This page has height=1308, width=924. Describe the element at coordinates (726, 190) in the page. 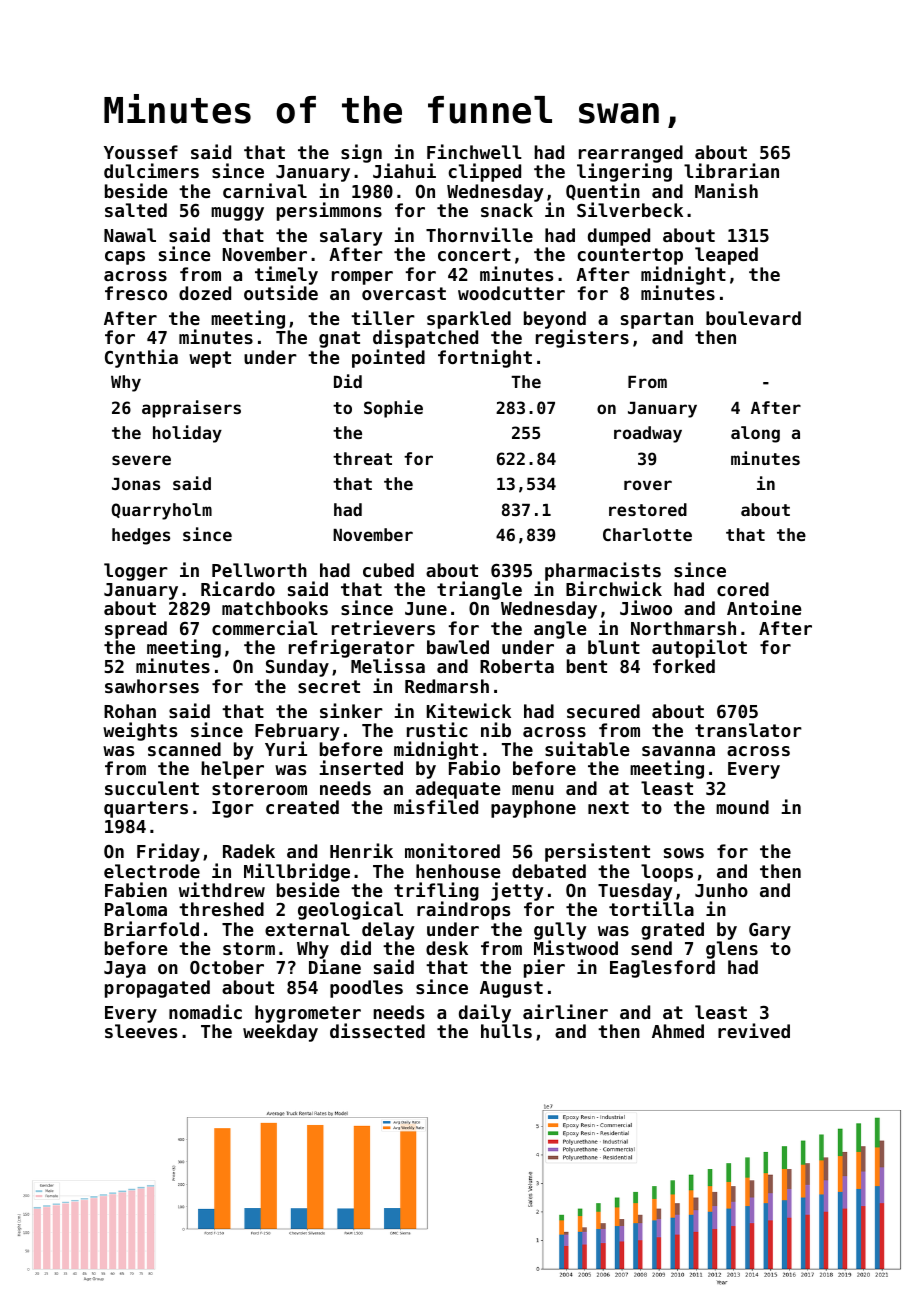

I see `Manish` at that location.
